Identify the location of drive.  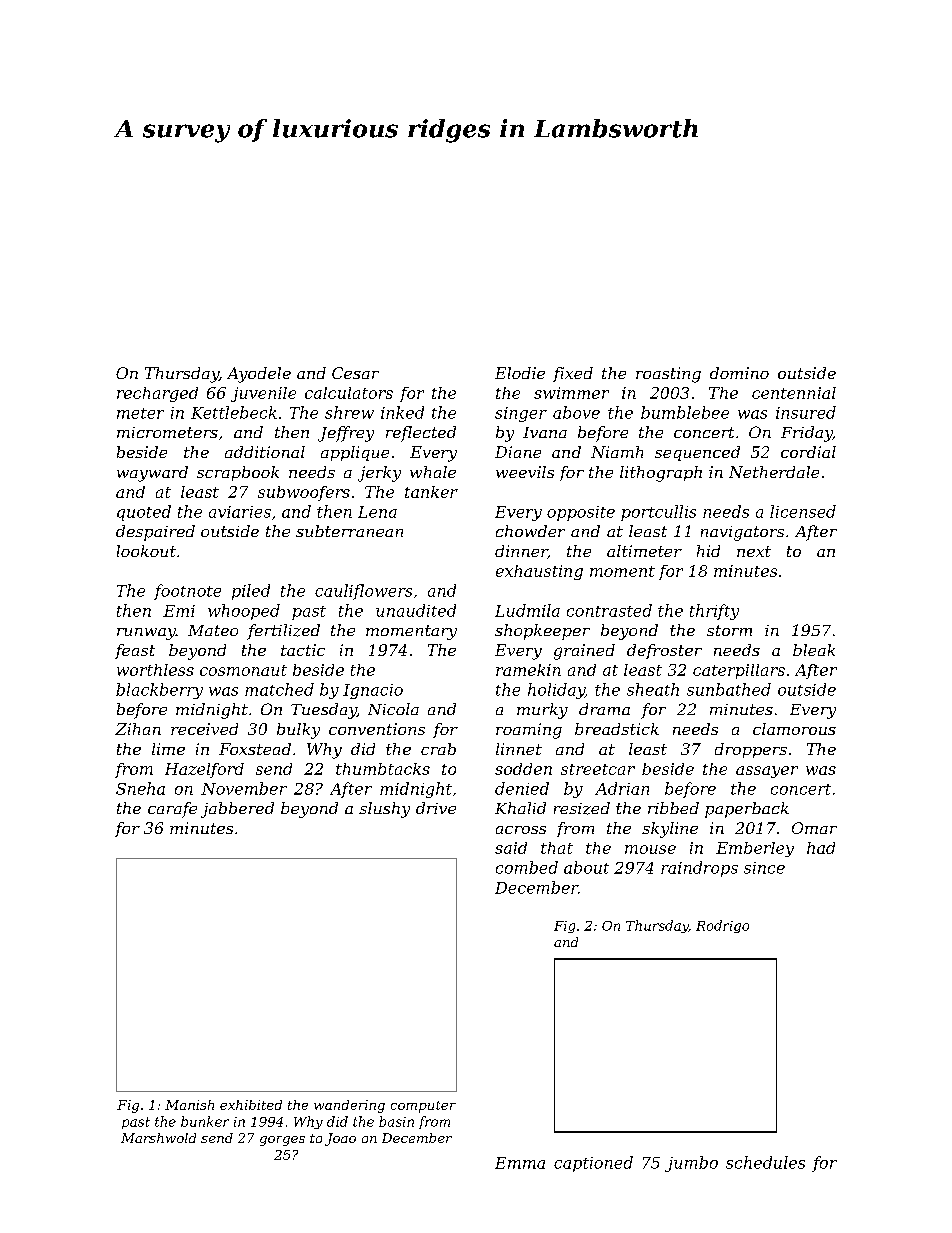
(436, 808).
